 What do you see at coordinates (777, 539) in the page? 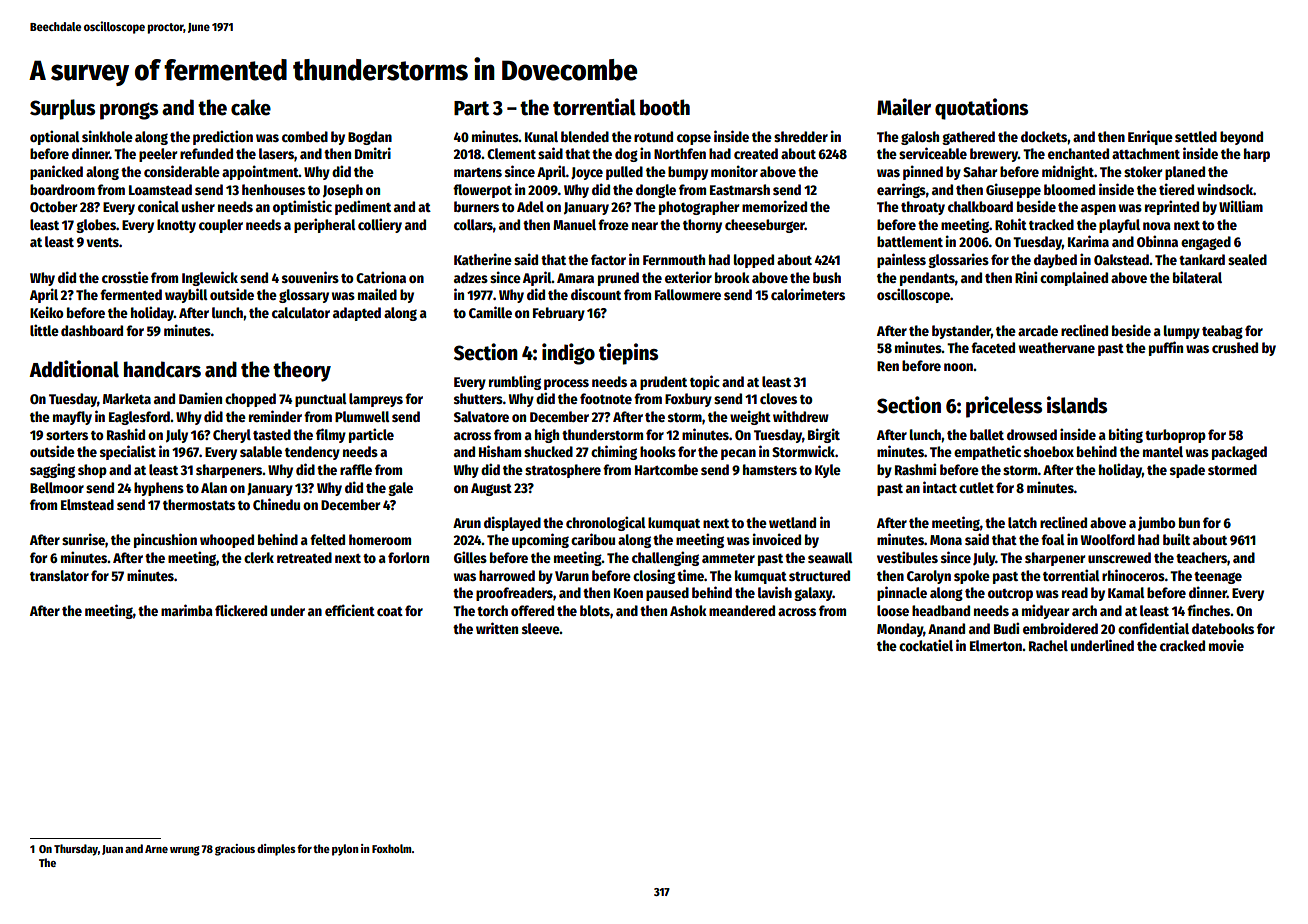
I see `invoiced` at bounding box center [777, 539].
